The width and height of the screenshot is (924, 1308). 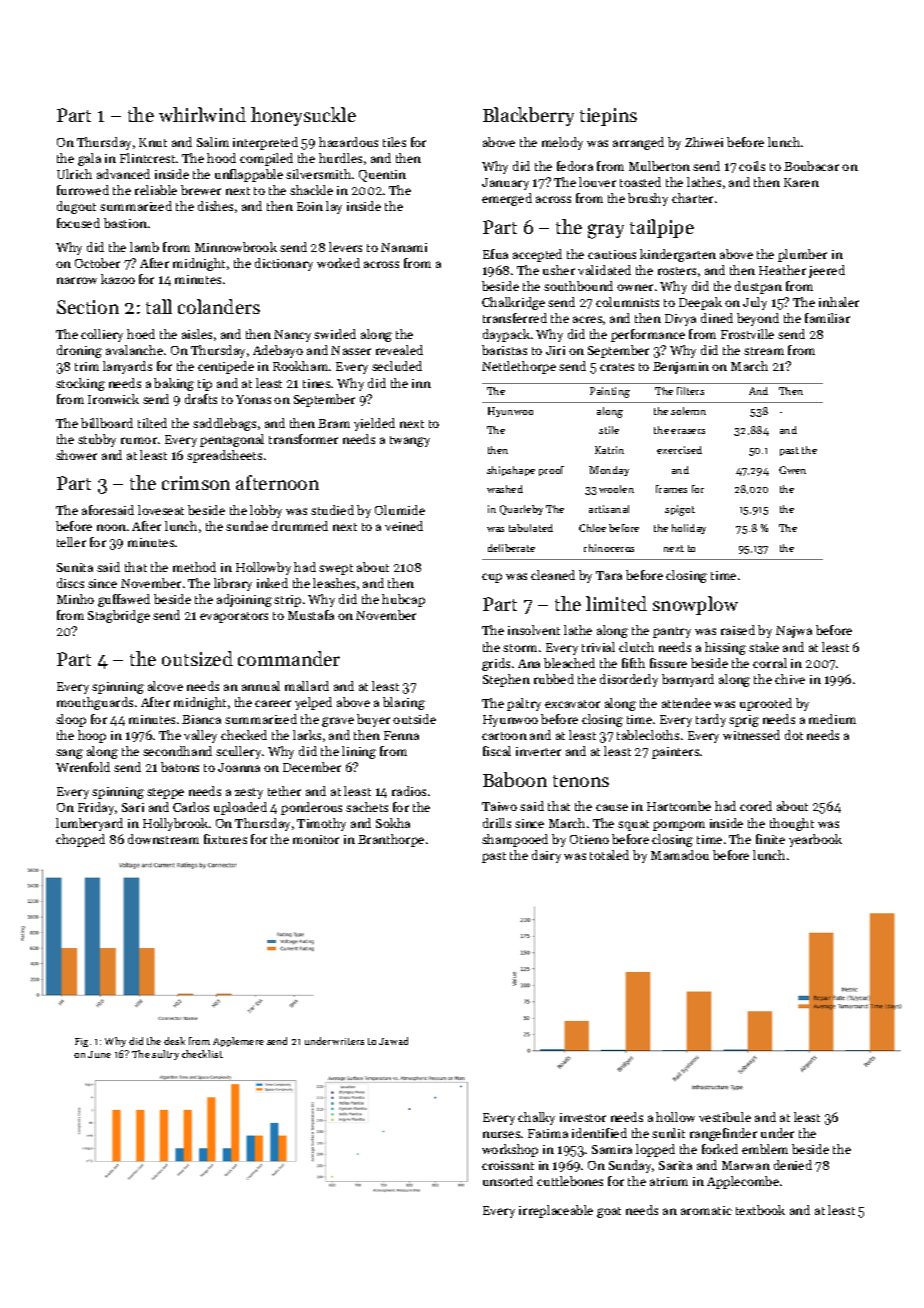 What do you see at coordinates (75, 567) in the screenshot?
I see `Sunita` at bounding box center [75, 567].
